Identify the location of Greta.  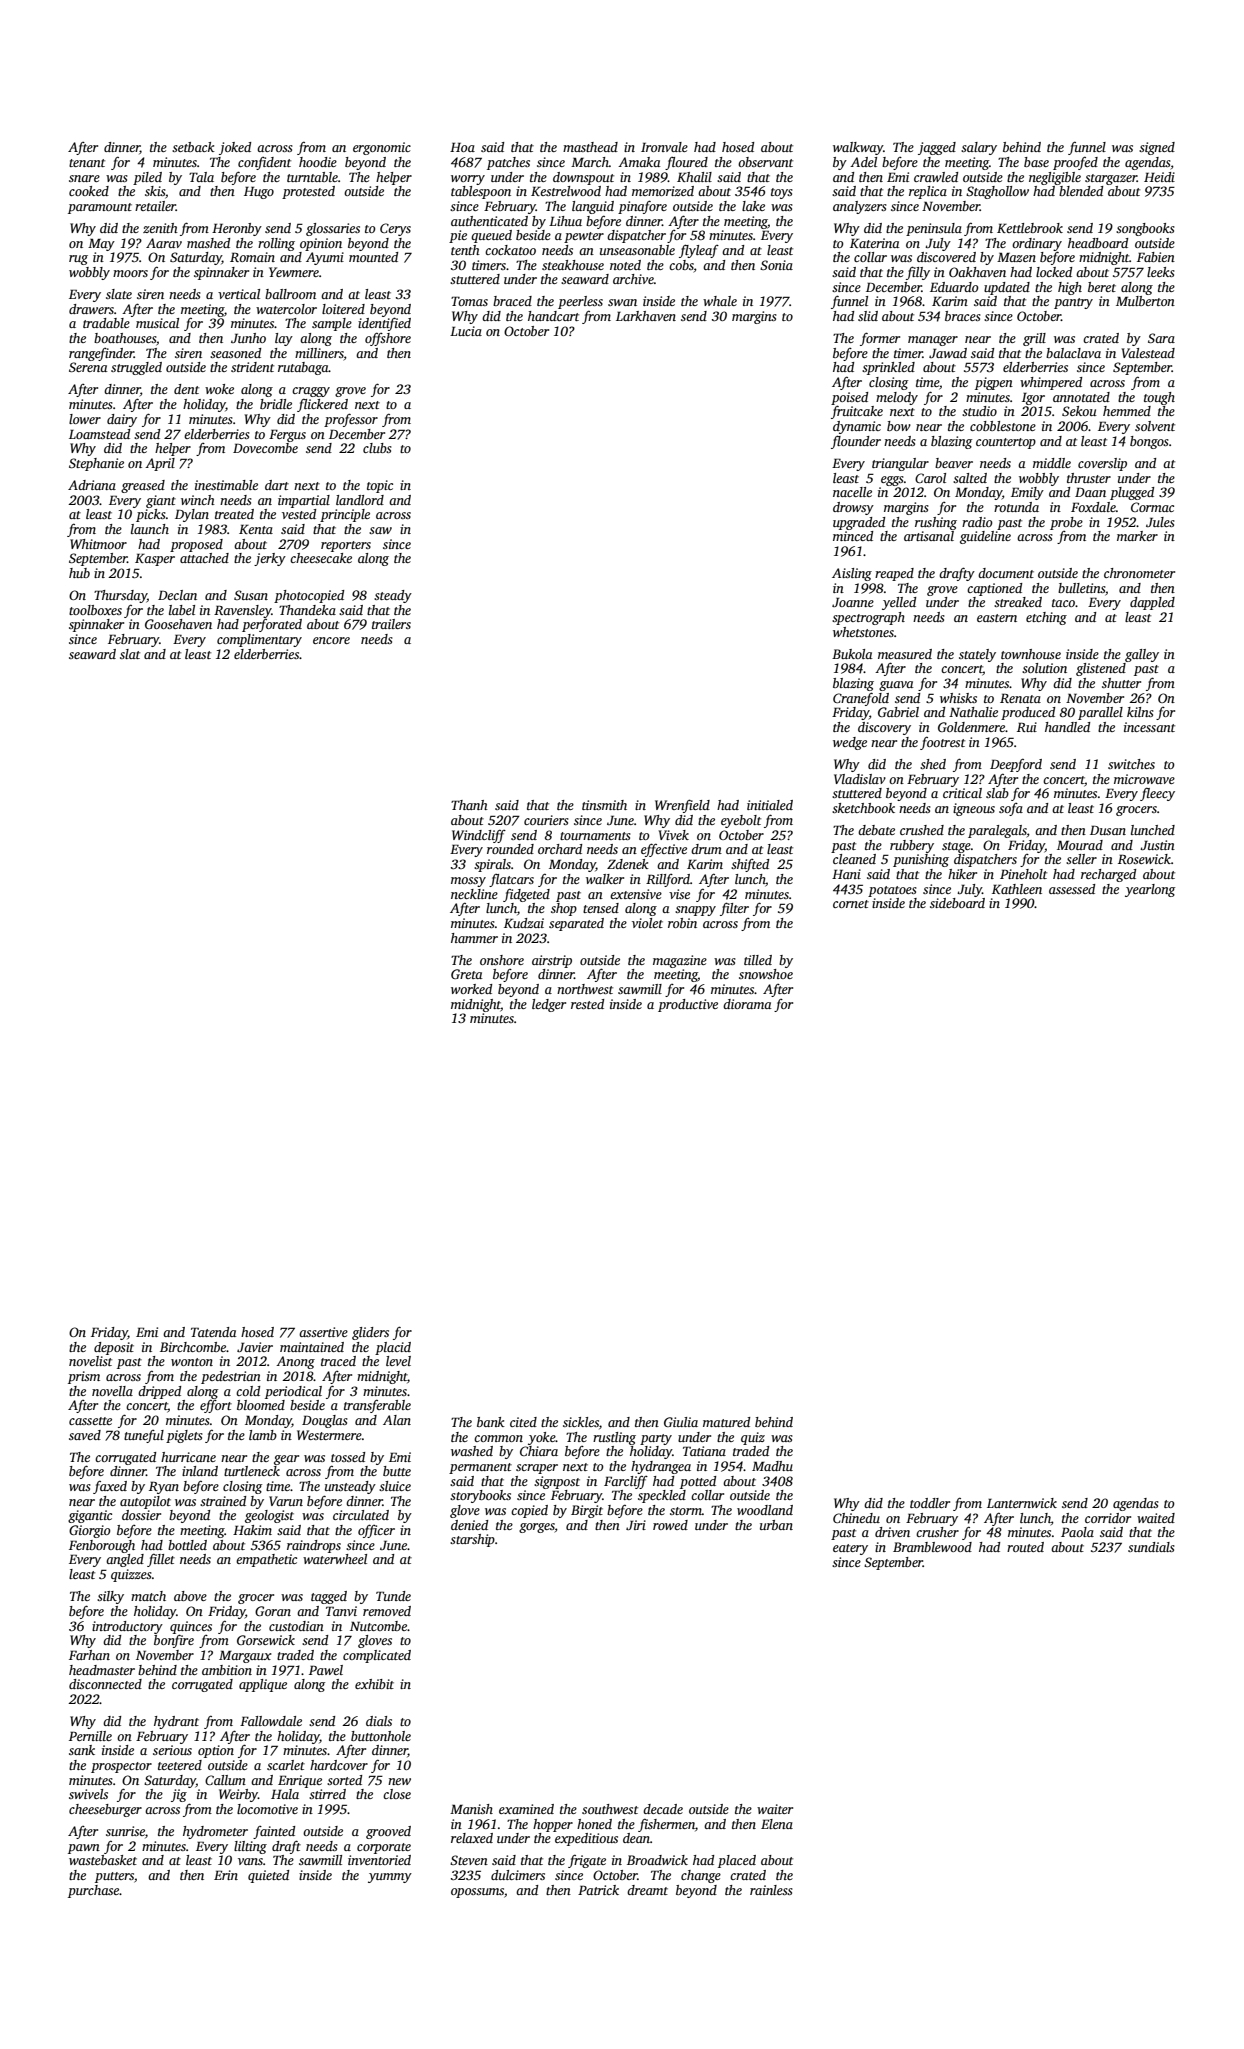
(467, 974).
